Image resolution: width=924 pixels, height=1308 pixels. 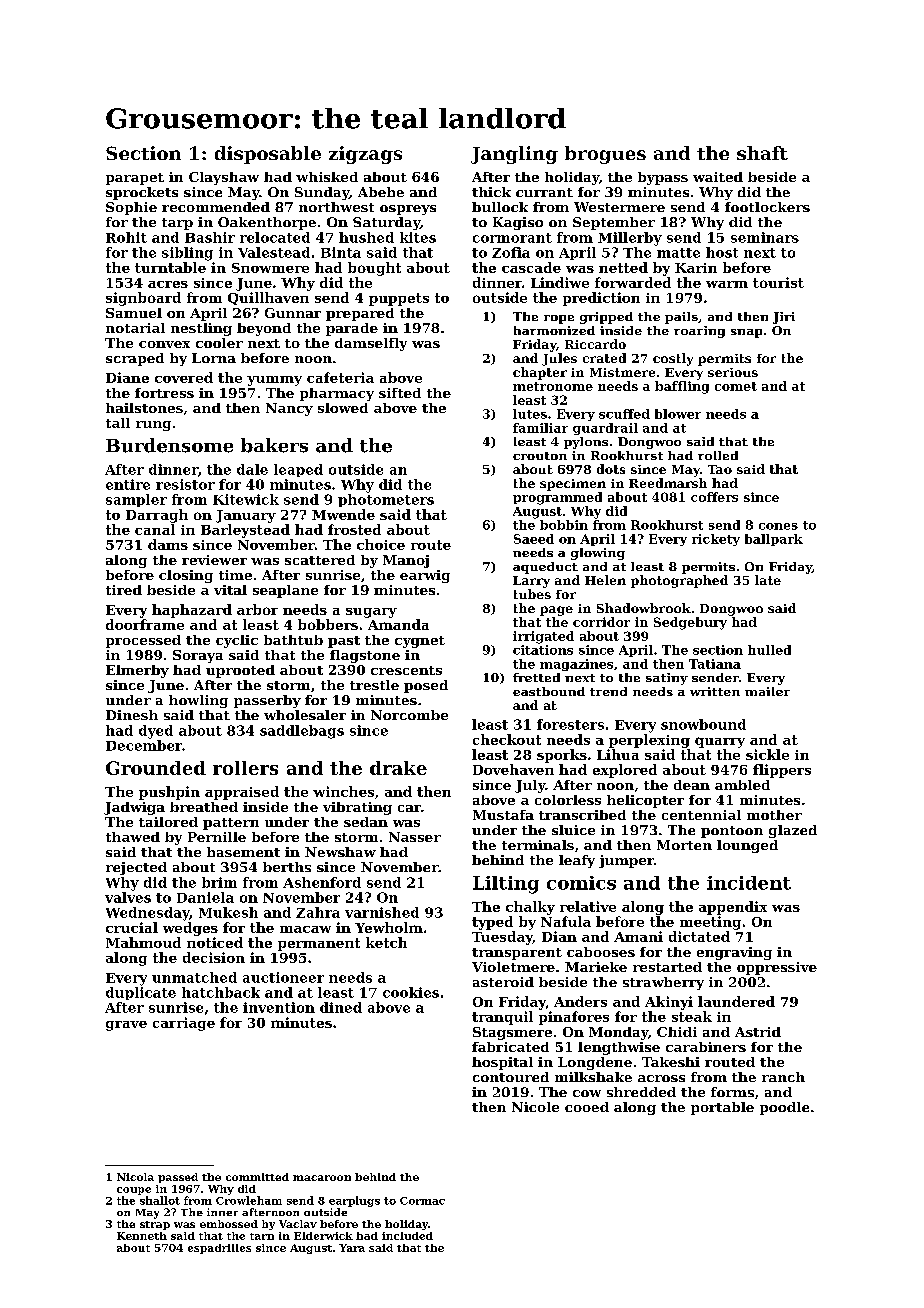 What do you see at coordinates (544, 192) in the document?
I see `currant` at bounding box center [544, 192].
